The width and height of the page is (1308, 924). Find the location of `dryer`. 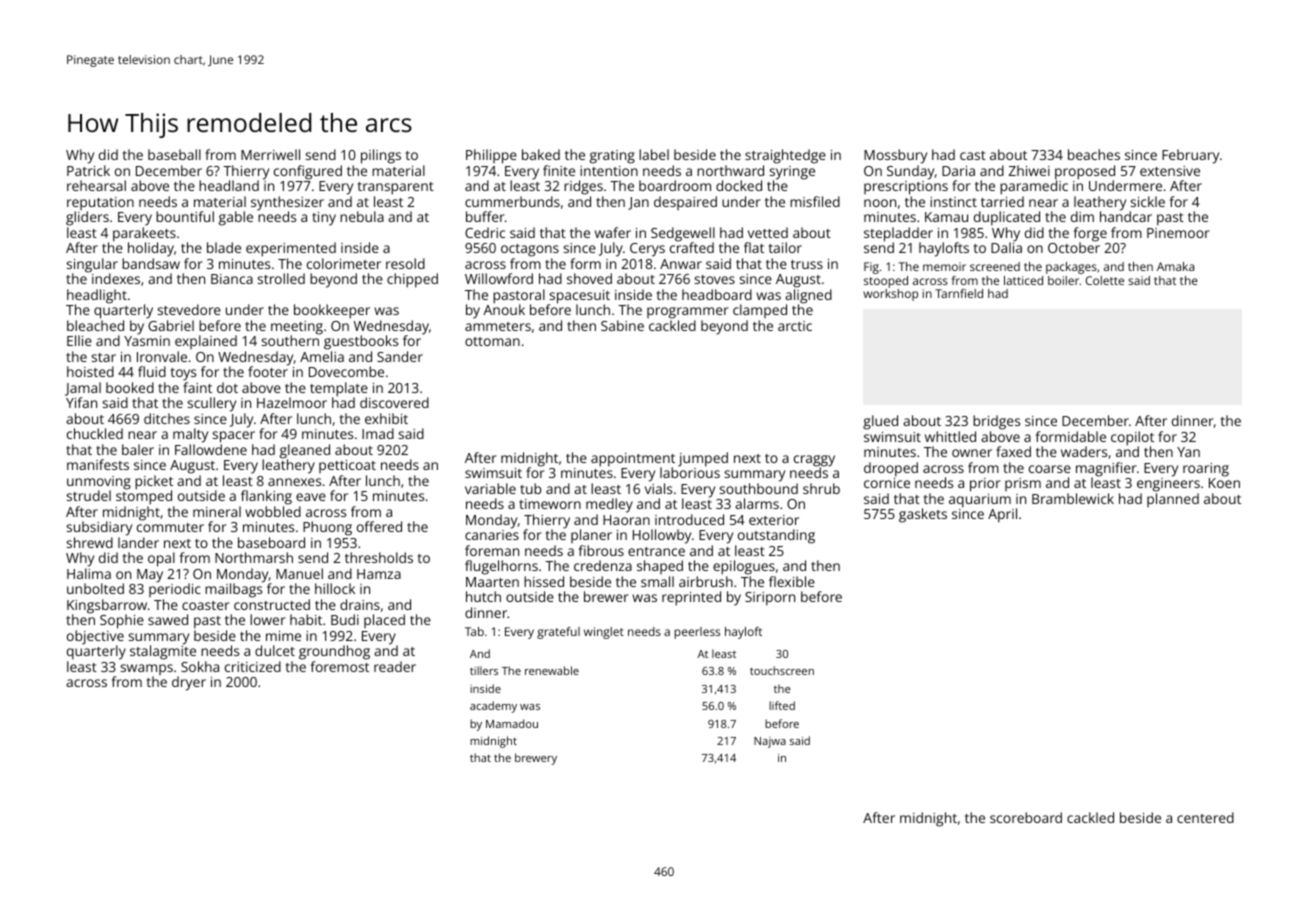

dryer is located at coordinates (189, 683).
